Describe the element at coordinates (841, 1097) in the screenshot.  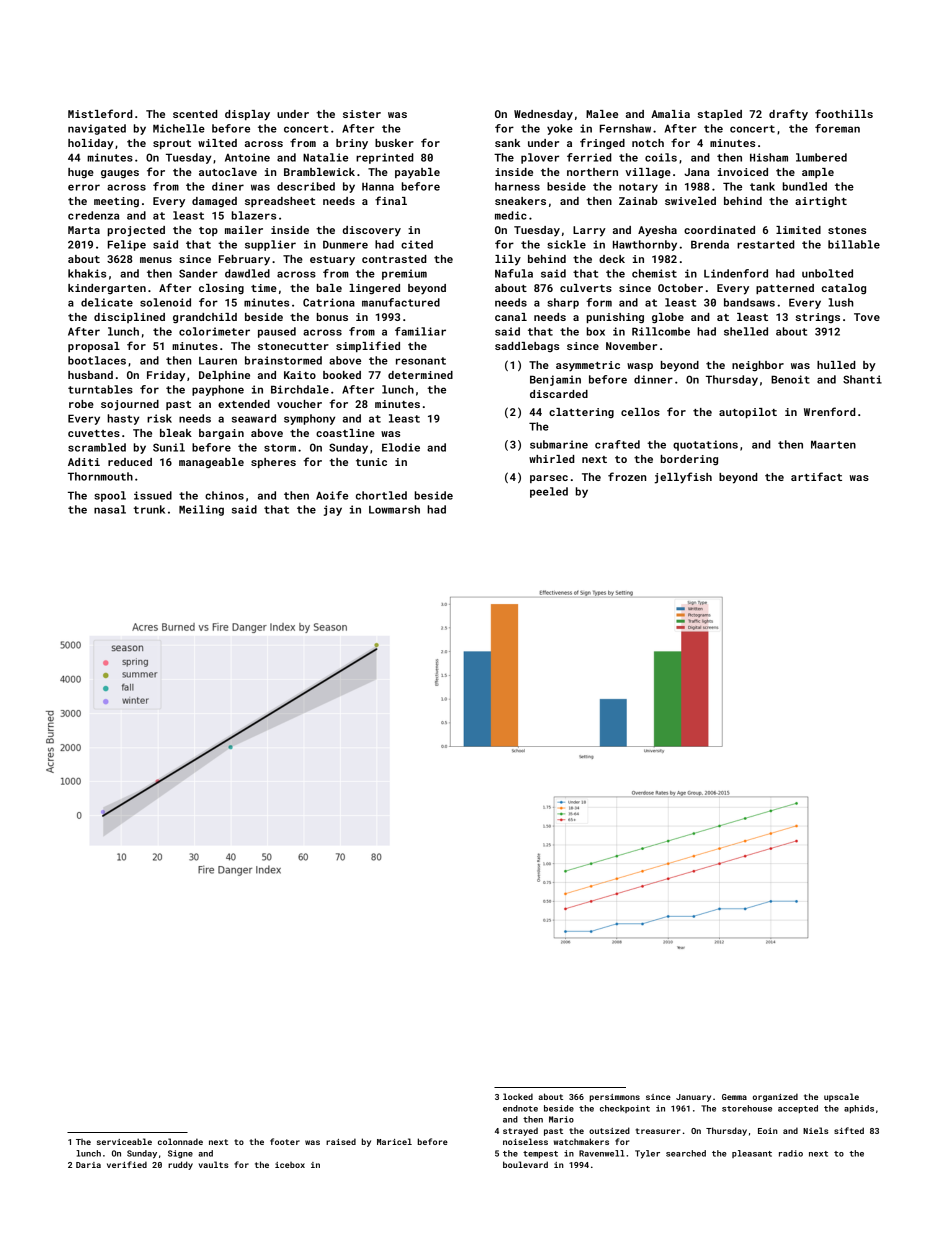
I see `upscale` at that location.
